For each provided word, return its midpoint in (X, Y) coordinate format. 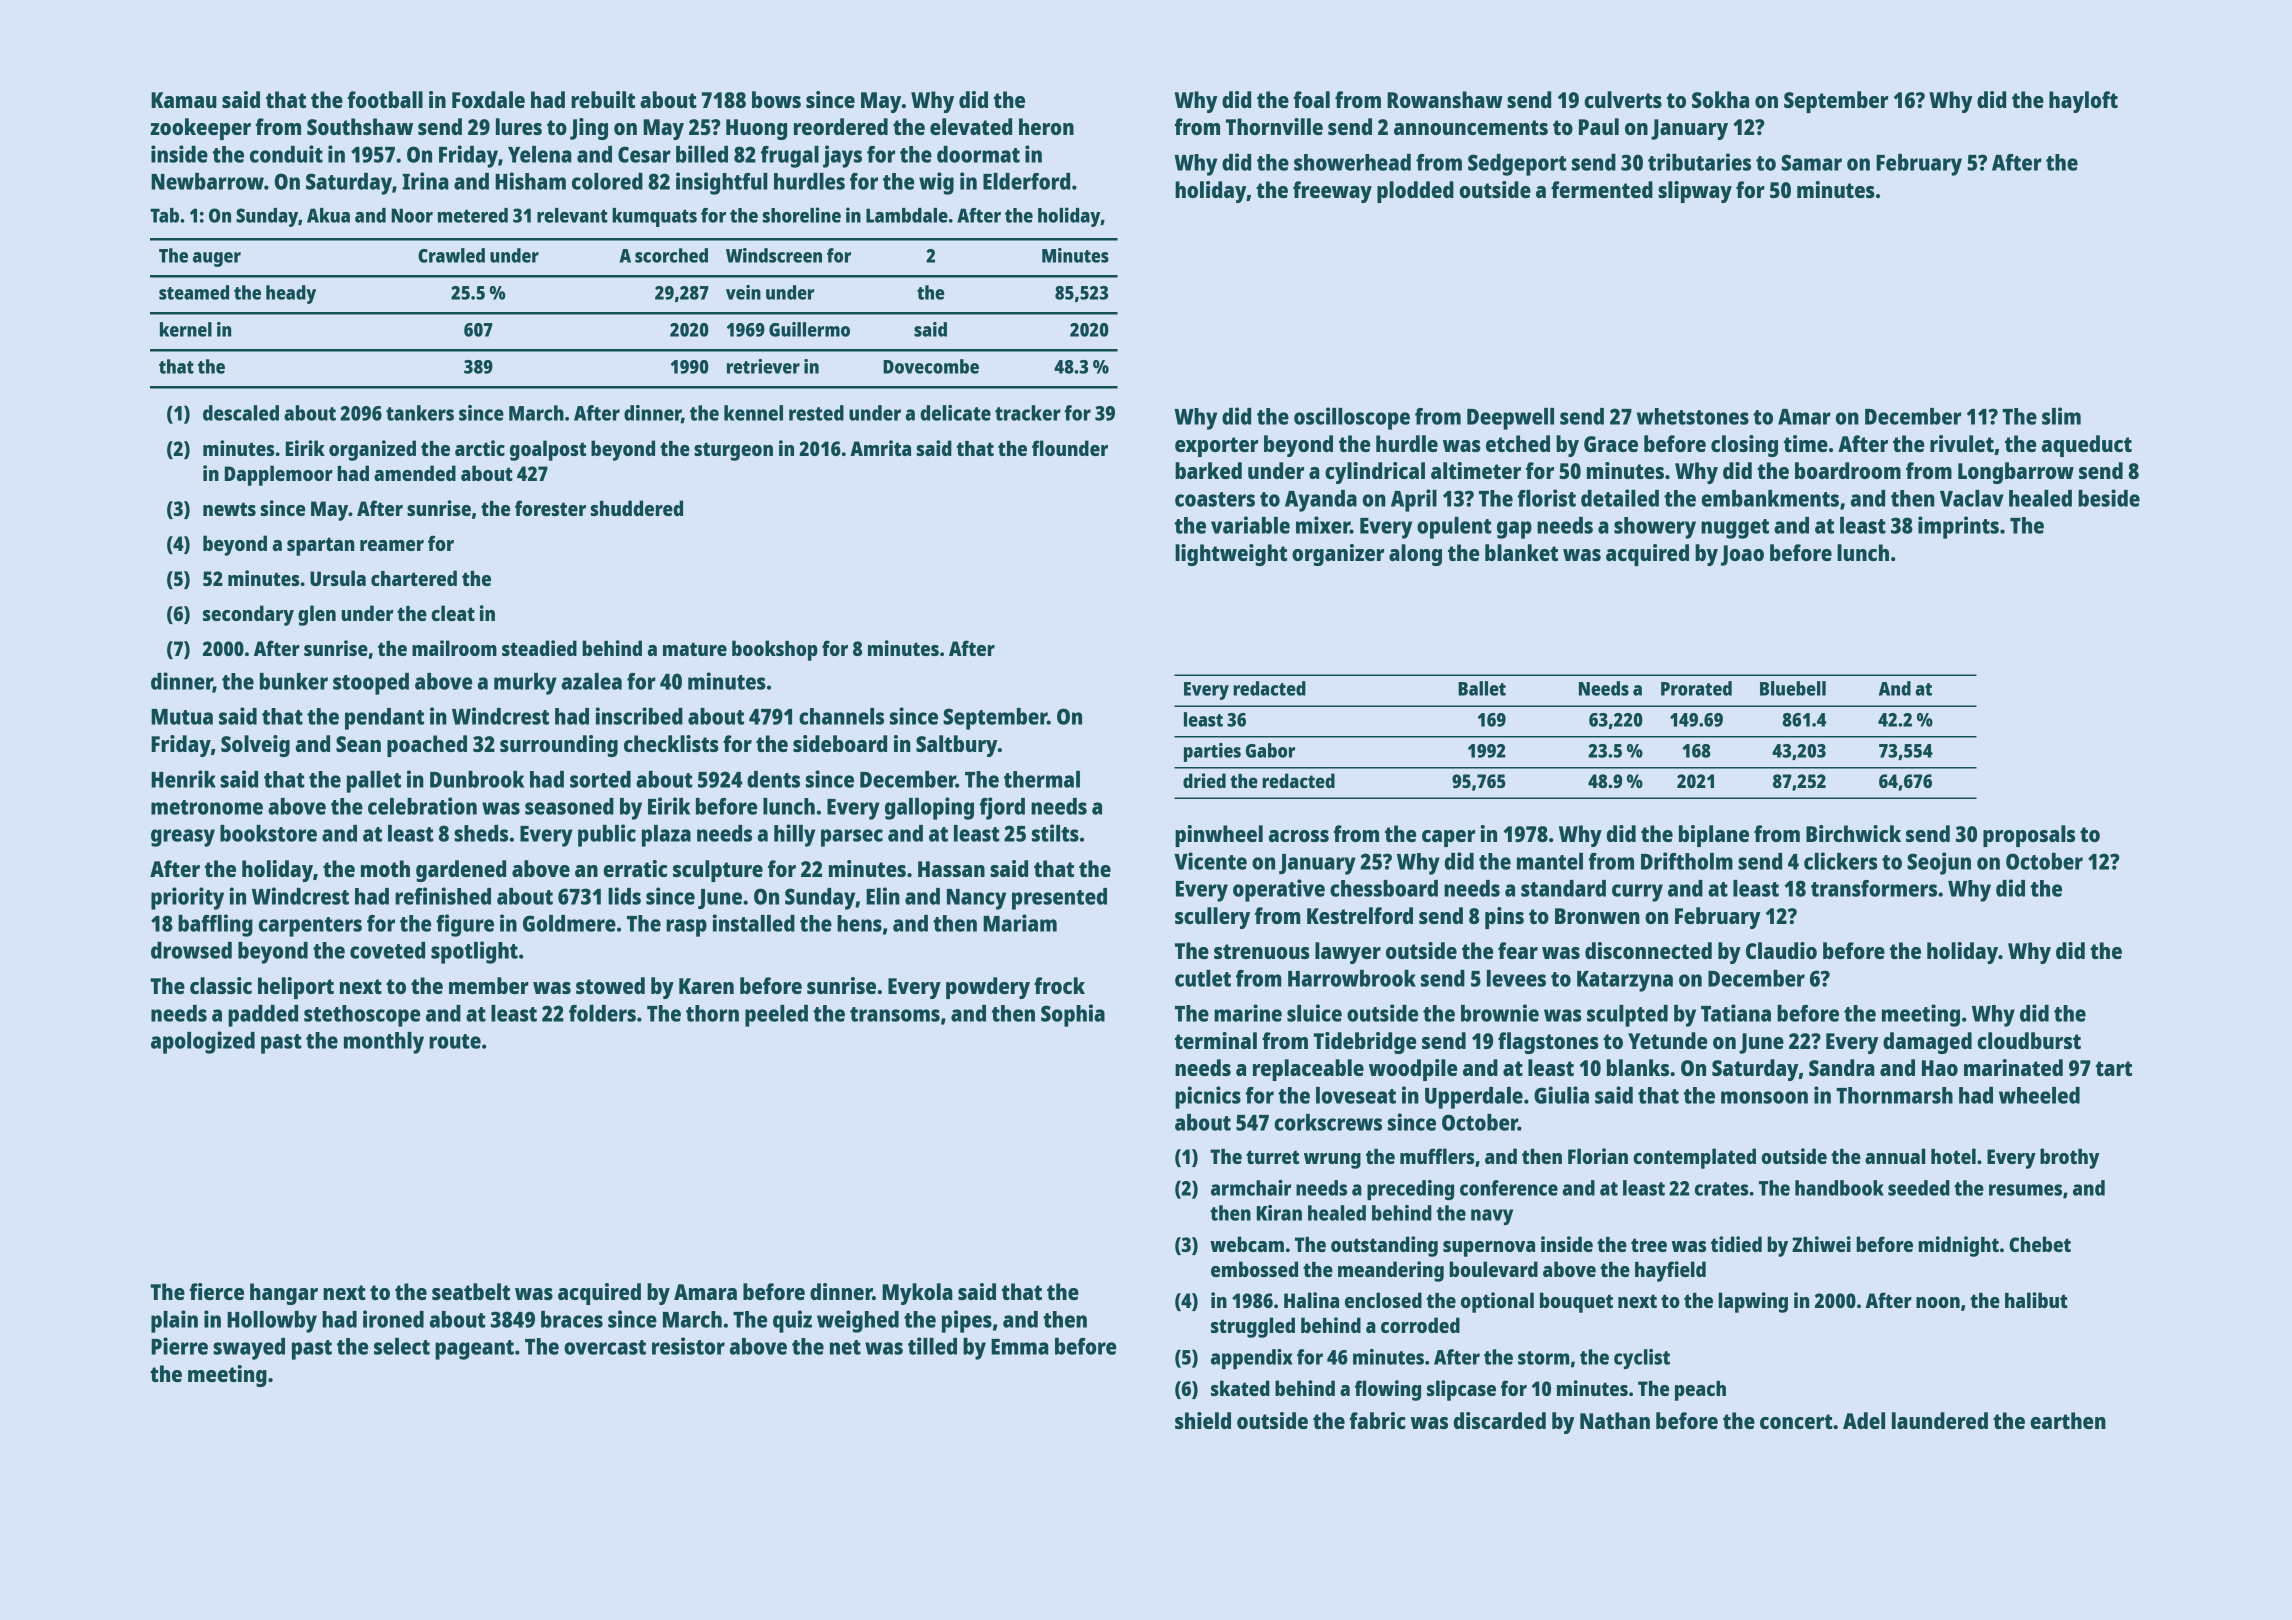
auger (217, 259)
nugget (1735, 529)
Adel (1864, 1420)
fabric (1377, 1420)
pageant (474, 1350)
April (1414, 500)
